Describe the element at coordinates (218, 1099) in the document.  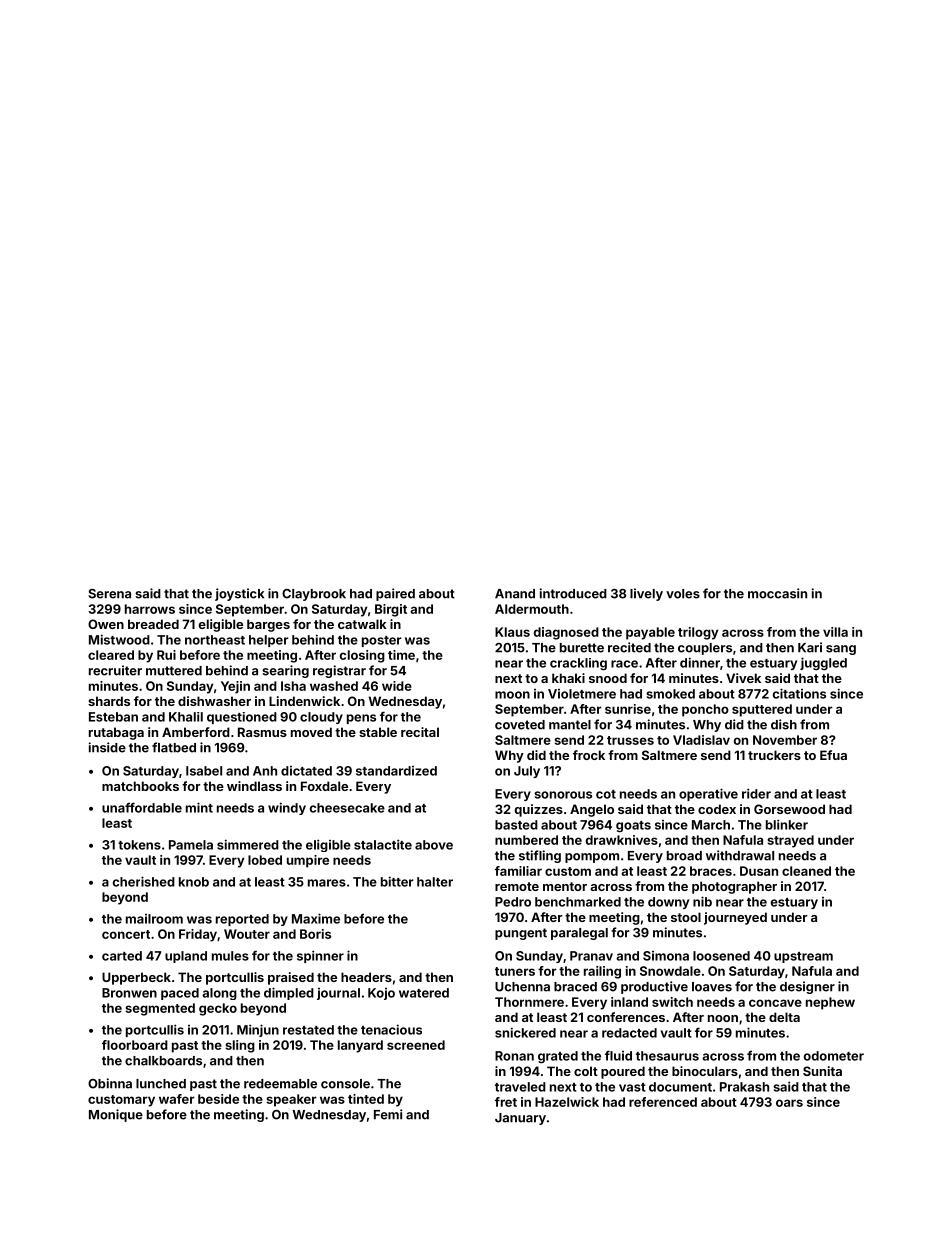
I see `beside` at that location.
